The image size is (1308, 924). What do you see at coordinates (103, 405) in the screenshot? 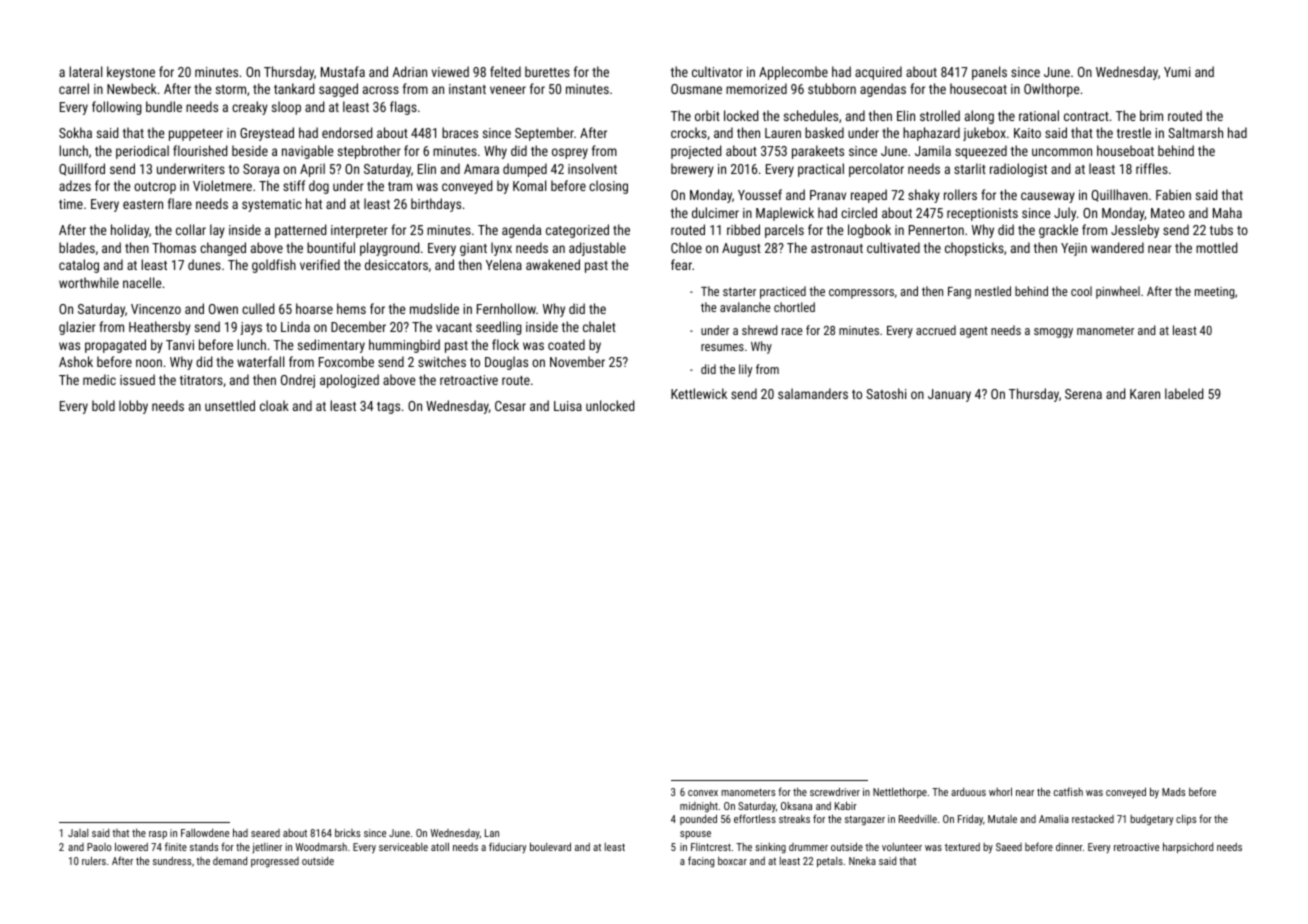
I see `bold` at bounding box center [103, 405].
